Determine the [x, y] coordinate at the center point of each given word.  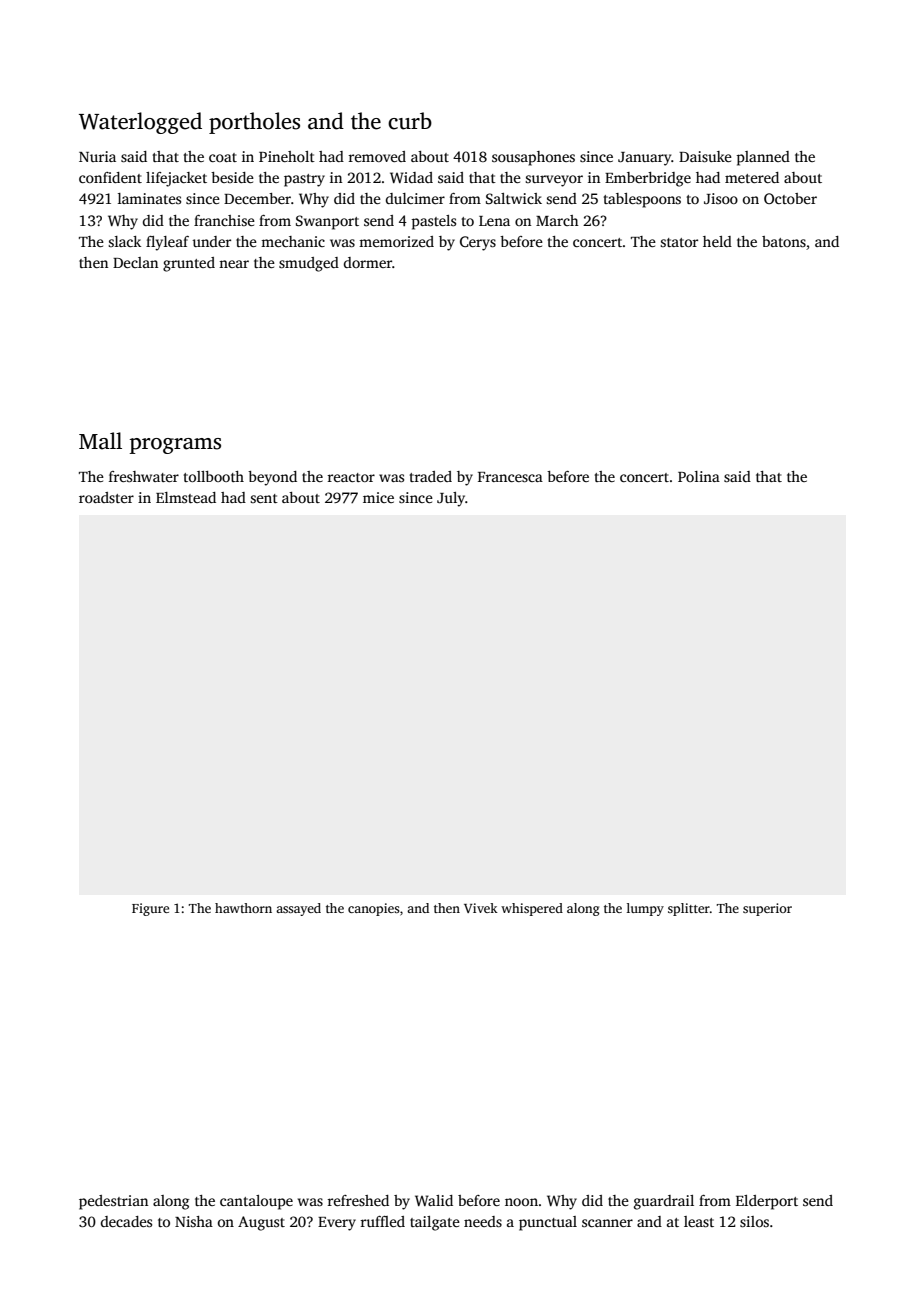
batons [784, 241]
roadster [106, 497]
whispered [532, 909]
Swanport [327, 222]
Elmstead [186, 497]
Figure [150, 909]
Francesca [510, 477]
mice [378, 497]
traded [431, 476]
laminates [149, 198]
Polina [699, 476]
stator [679, 242]
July [451, 499]
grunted [189, 264]
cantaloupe [256, 1202]
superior [767, 909]
